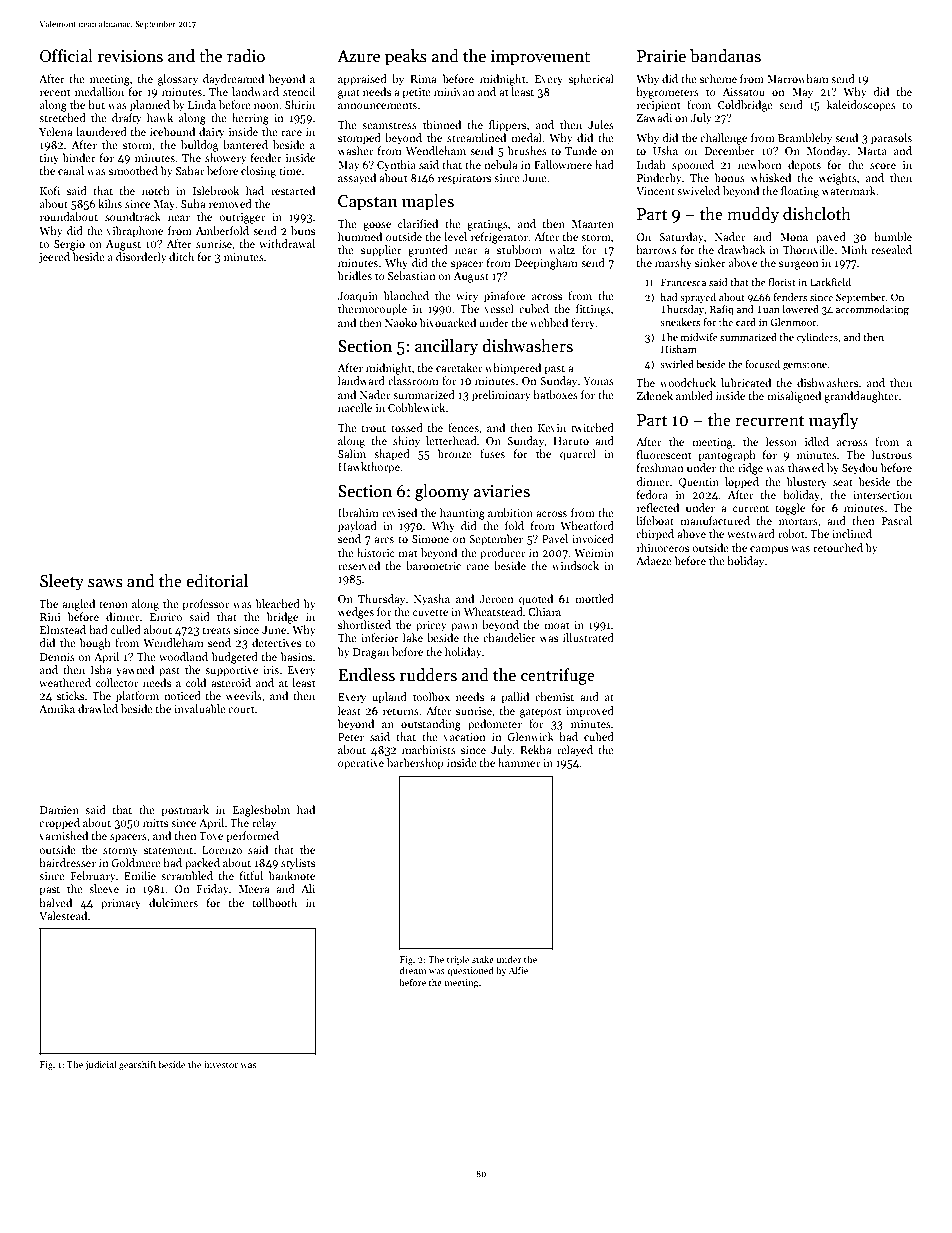  I want to click on Yonas, so click(598, 381).
